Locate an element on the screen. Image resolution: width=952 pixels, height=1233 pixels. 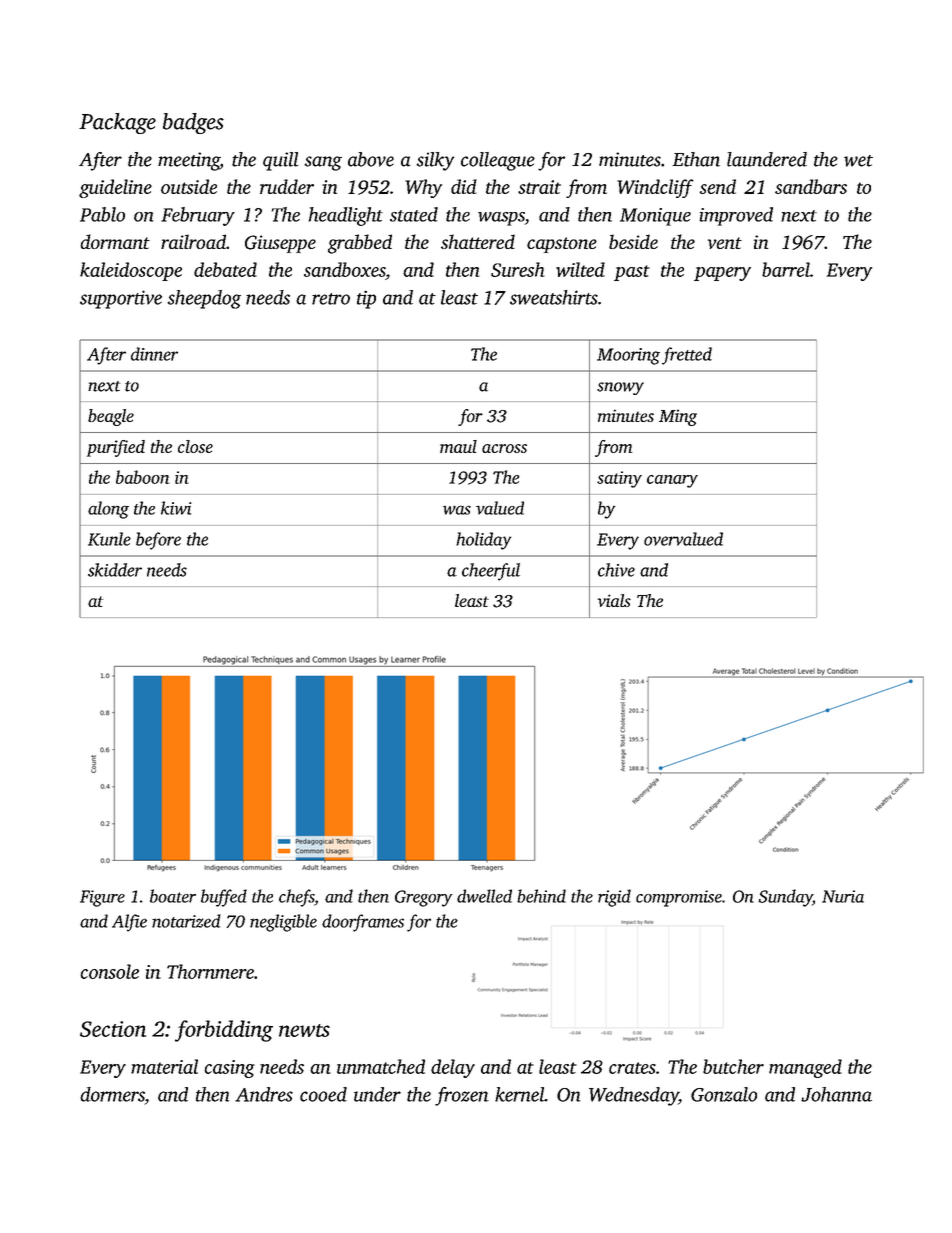
canary is located at coordinates (672, 481).
